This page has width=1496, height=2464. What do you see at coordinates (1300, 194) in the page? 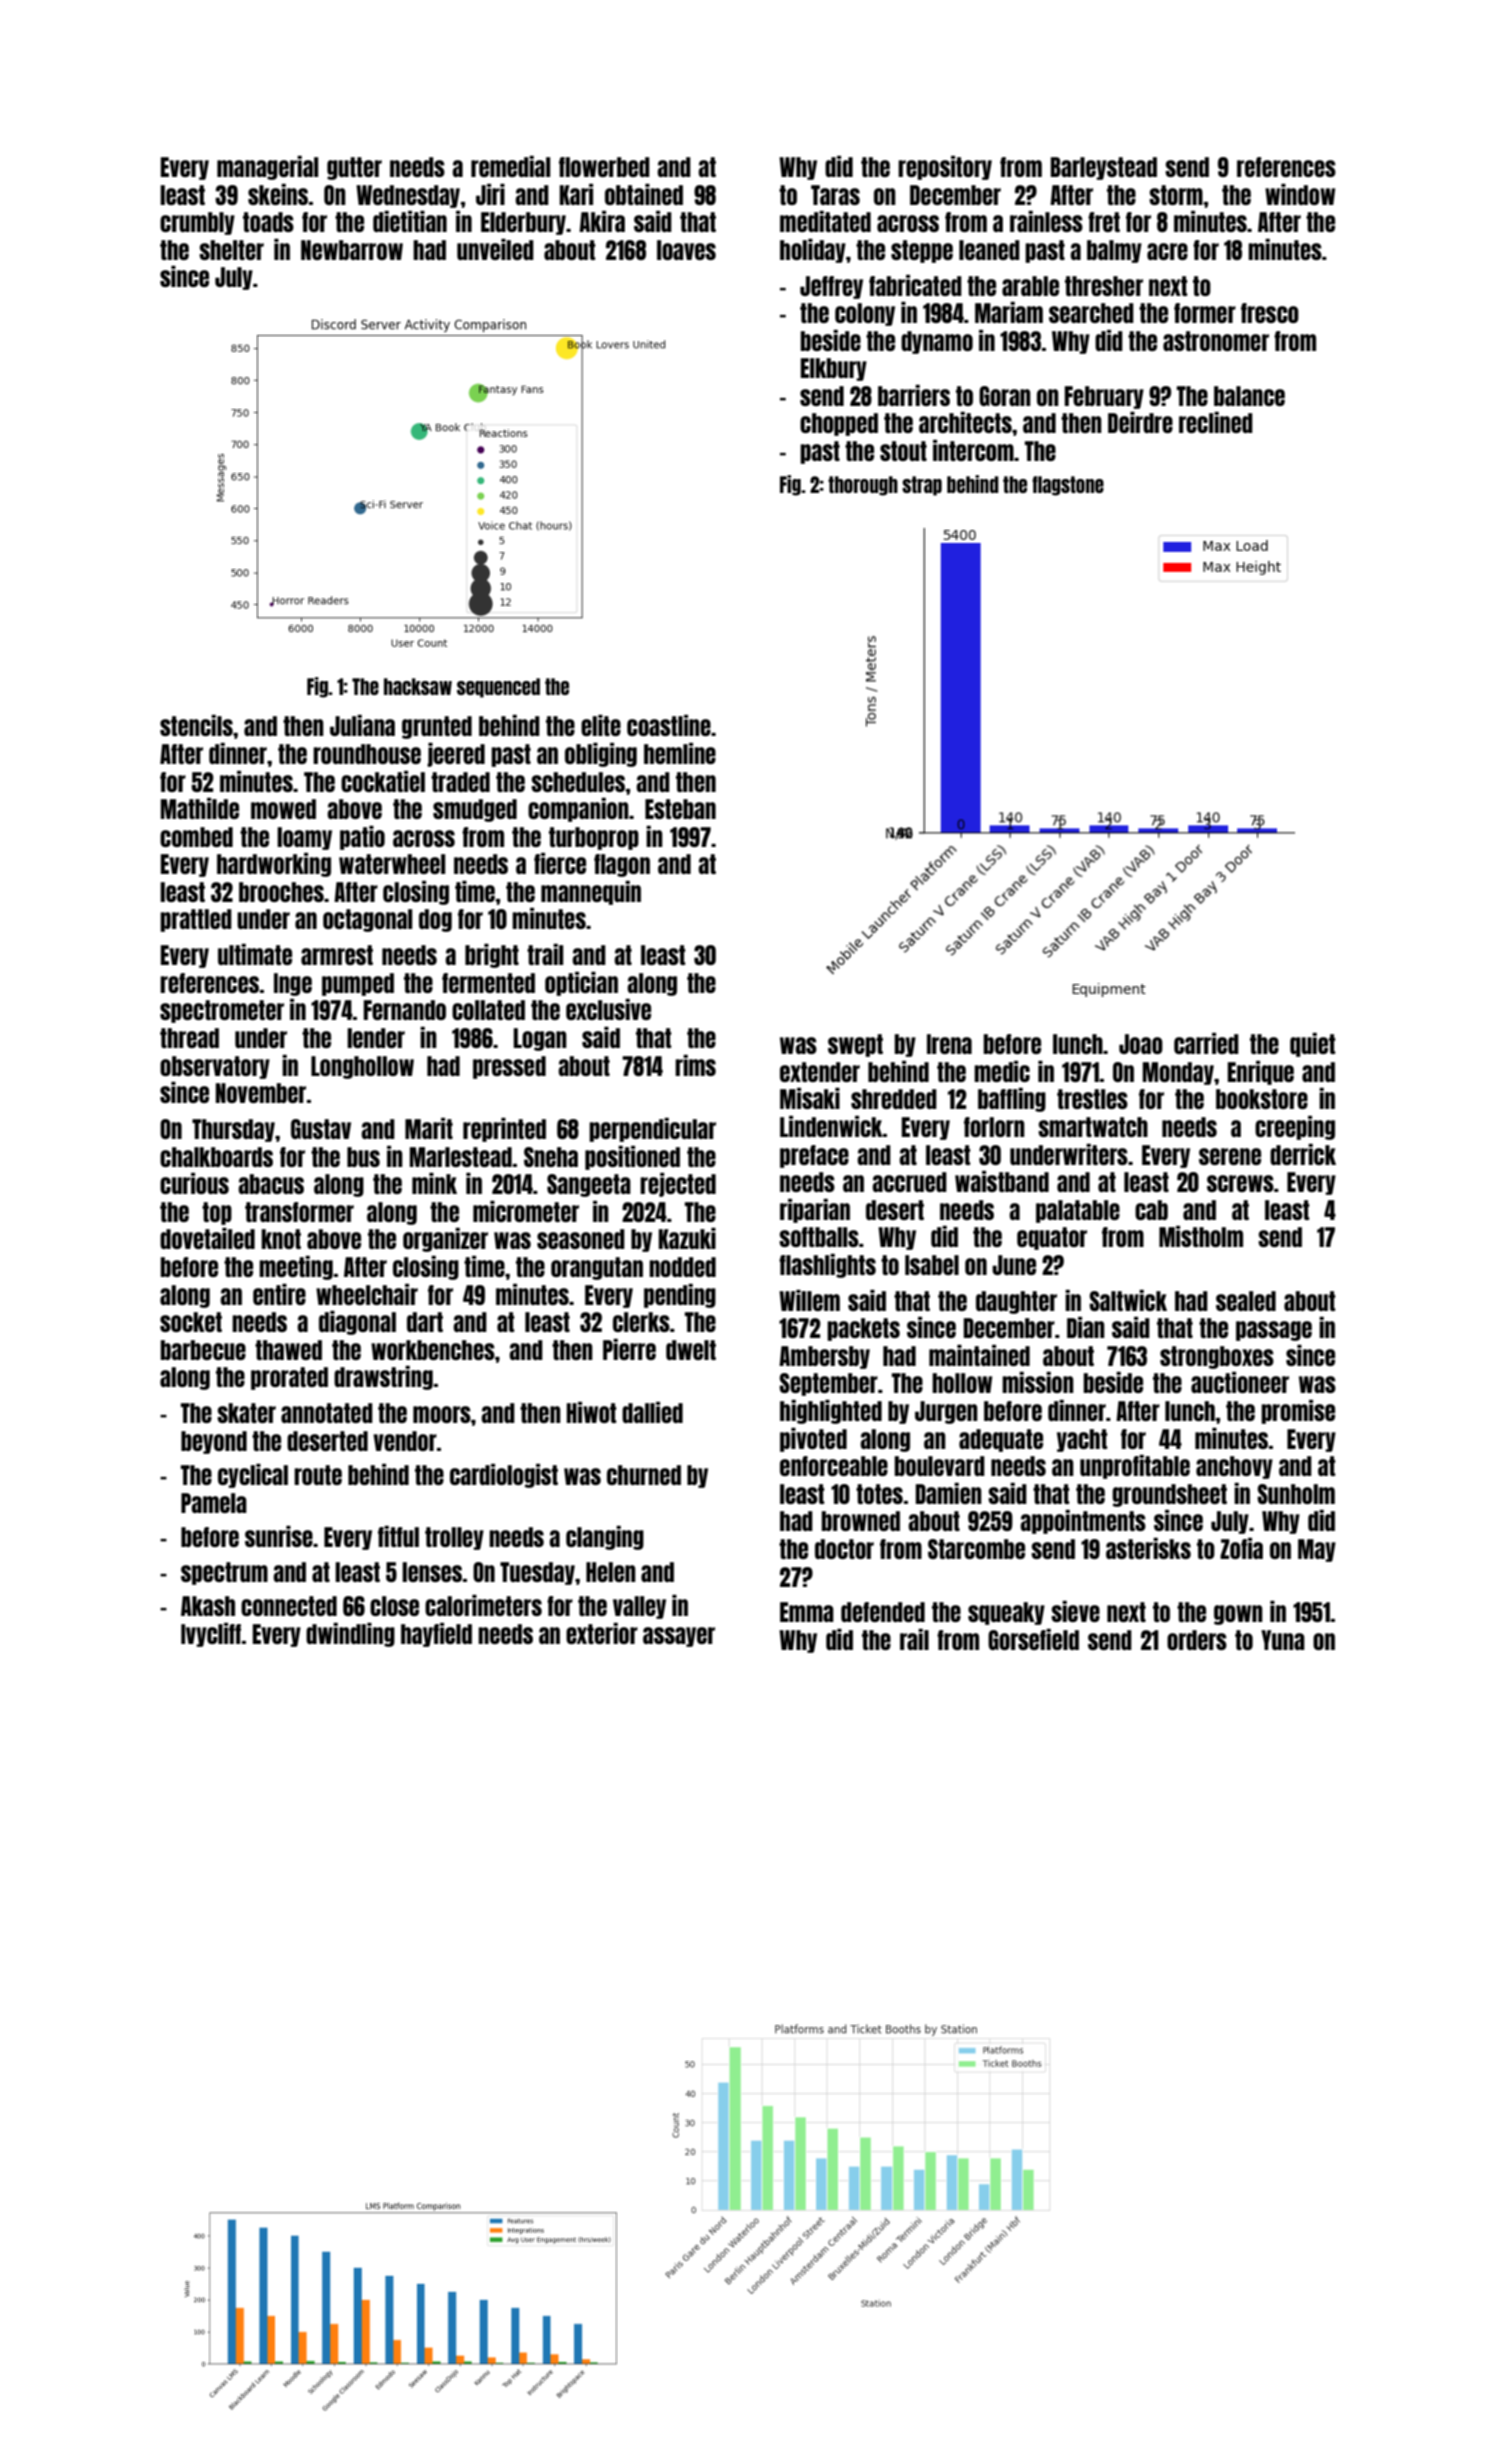
I see `window` at bounding box center [1300, 194].
